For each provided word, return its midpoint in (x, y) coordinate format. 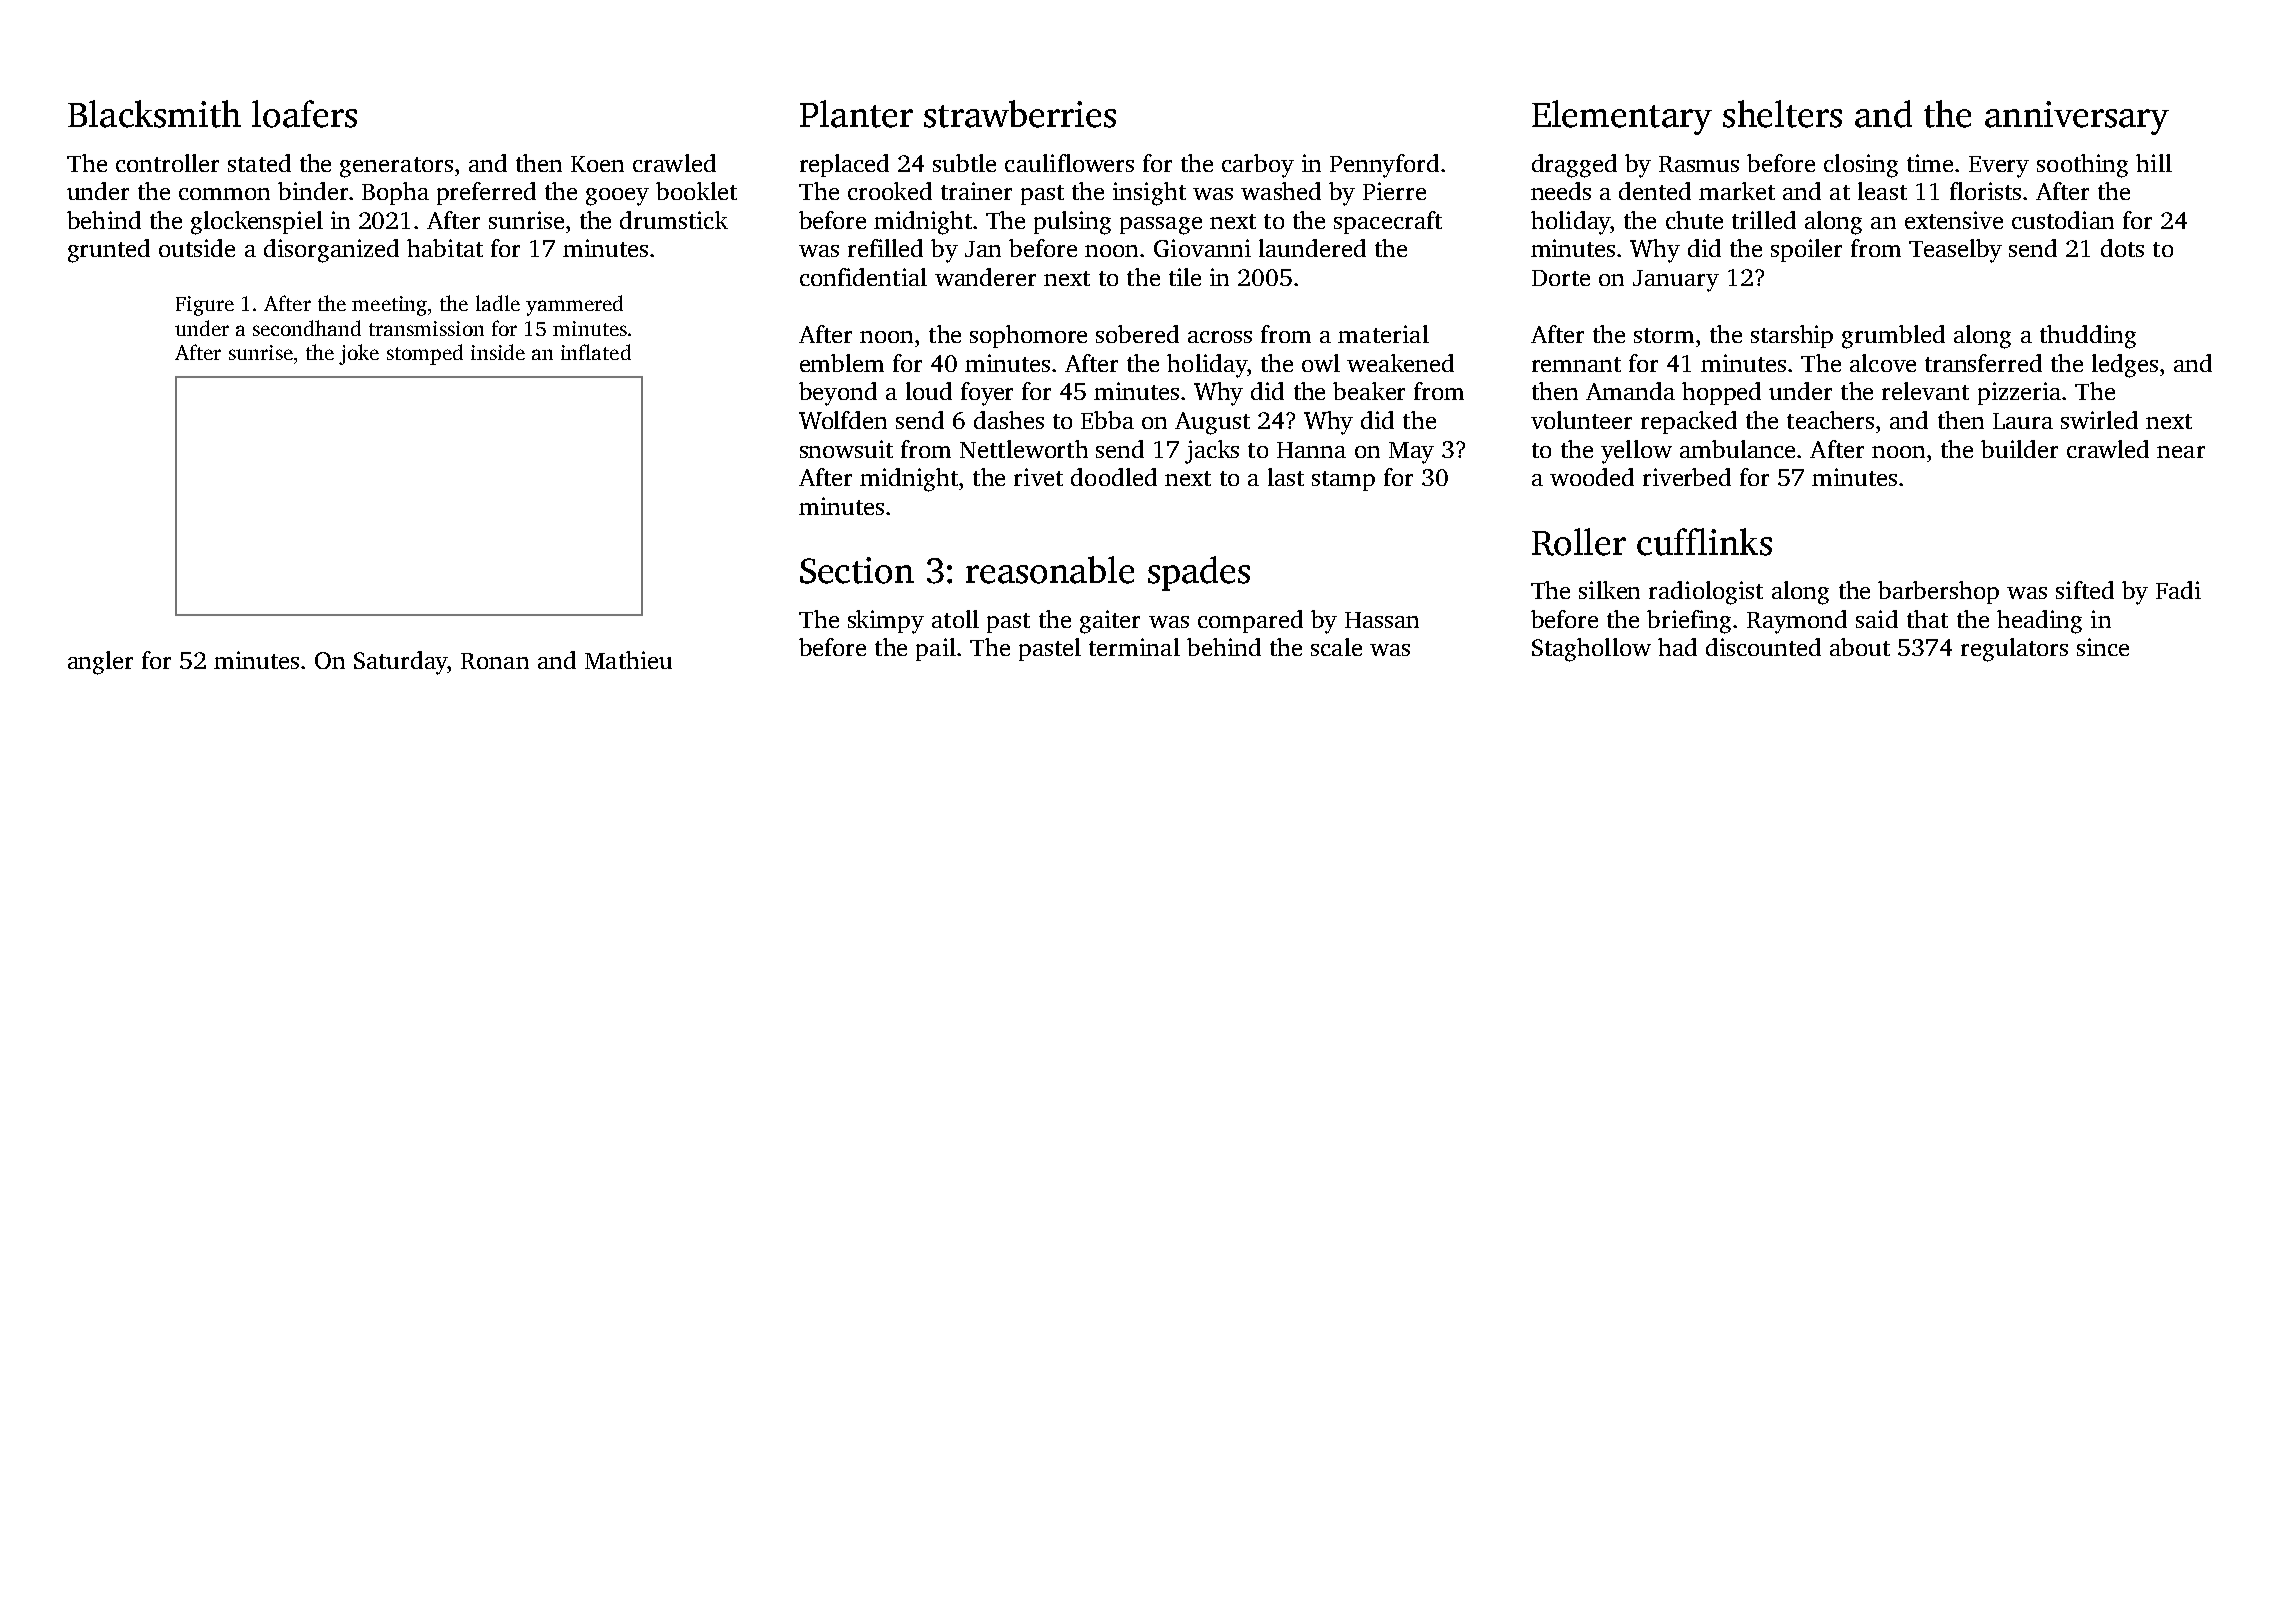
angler (100, 663)
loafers (304, 114)
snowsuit (846, 449)
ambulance (1737, 449)
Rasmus (1699, 164)
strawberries (1020, 114)
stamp (1343, 481)
